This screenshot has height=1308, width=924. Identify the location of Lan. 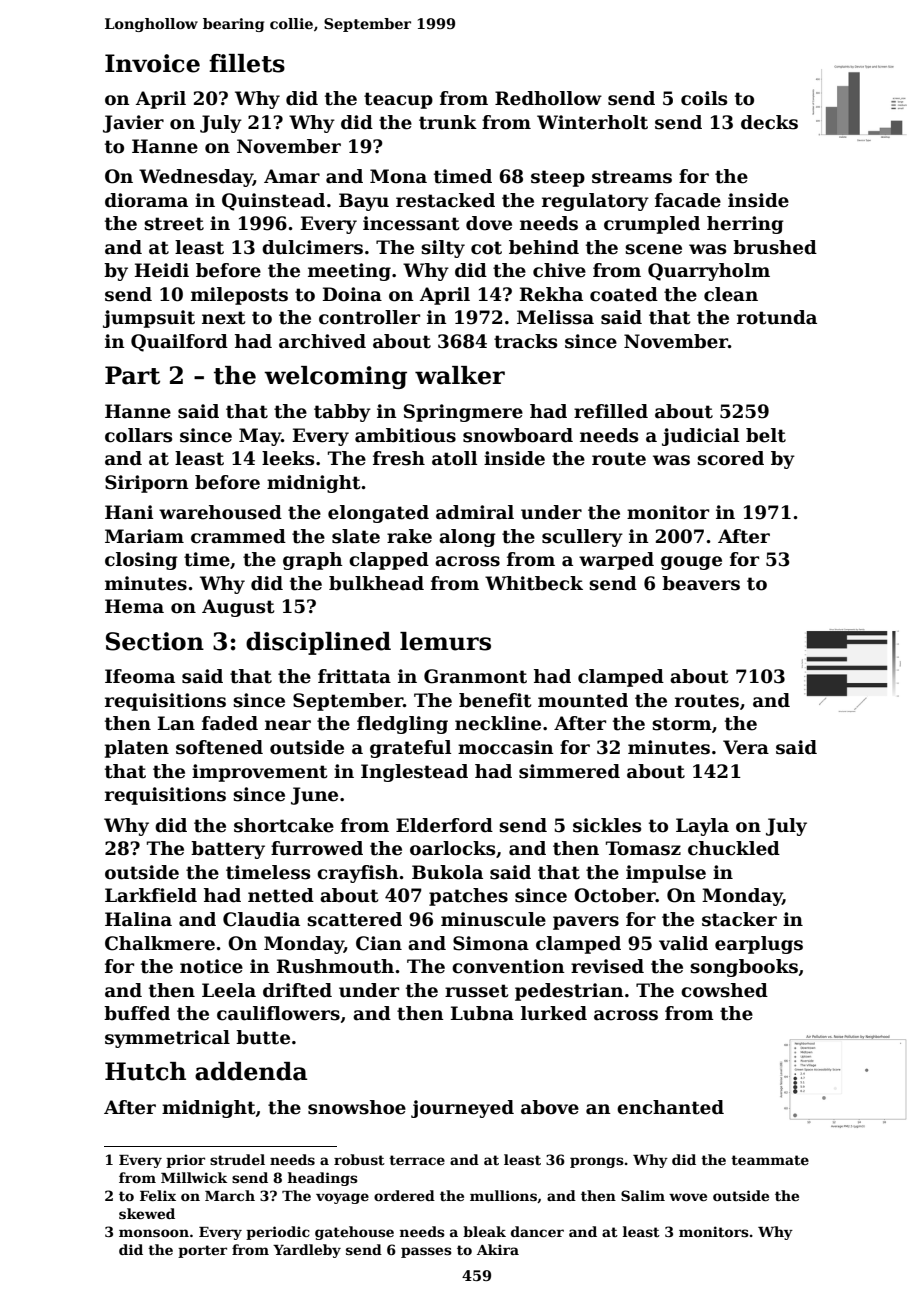
(176, 723).
